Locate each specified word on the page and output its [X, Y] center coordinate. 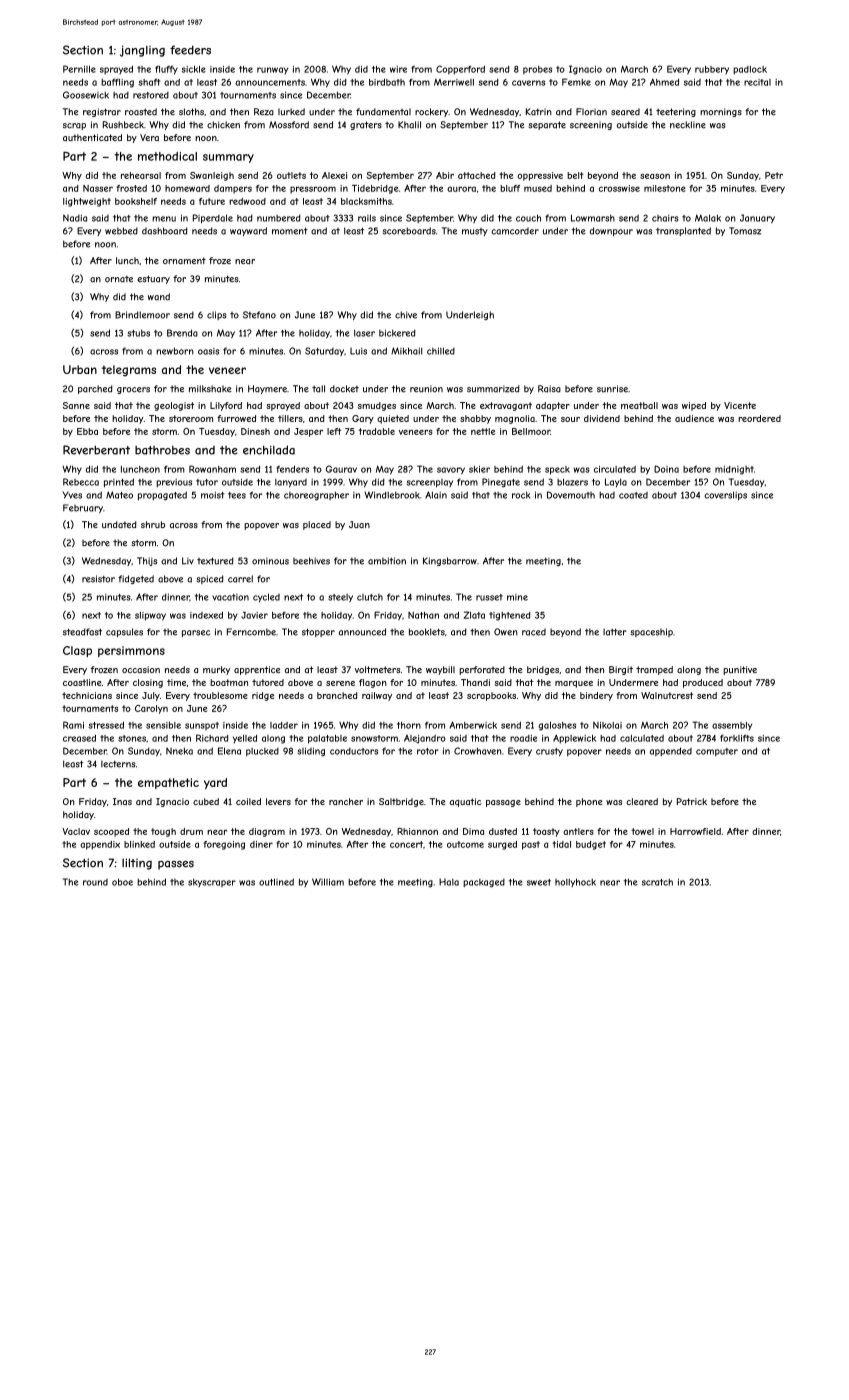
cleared [642, 801]
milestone [665, 188]
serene [340, 683]
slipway [150, 616]
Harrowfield [695, 831]
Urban [80, 369]
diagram [267, 832]
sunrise [612, 389]
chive [406, 315]
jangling [142, 51]
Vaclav [76, 831]
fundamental [383, 112]
